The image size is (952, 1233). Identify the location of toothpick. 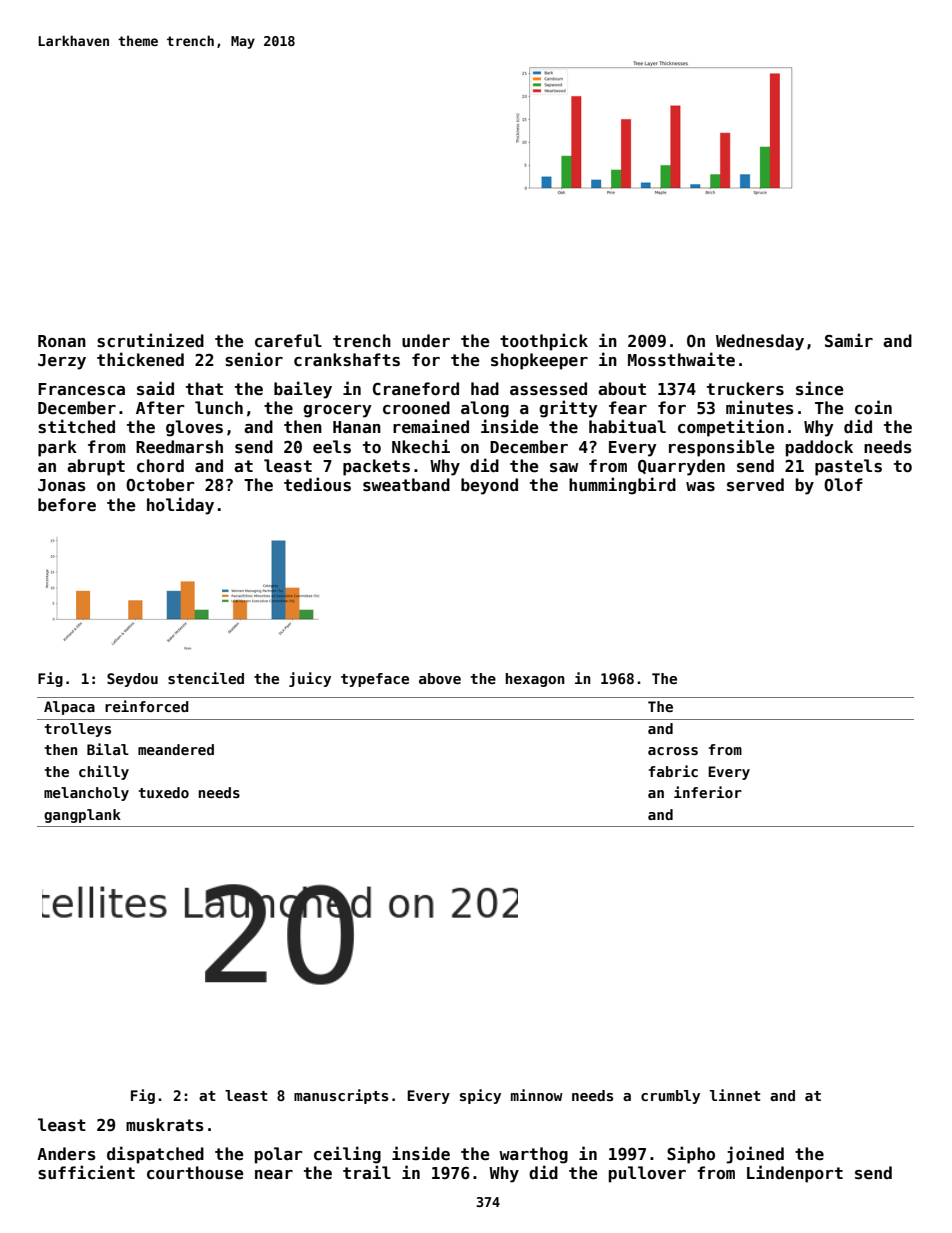
(544, 342).
